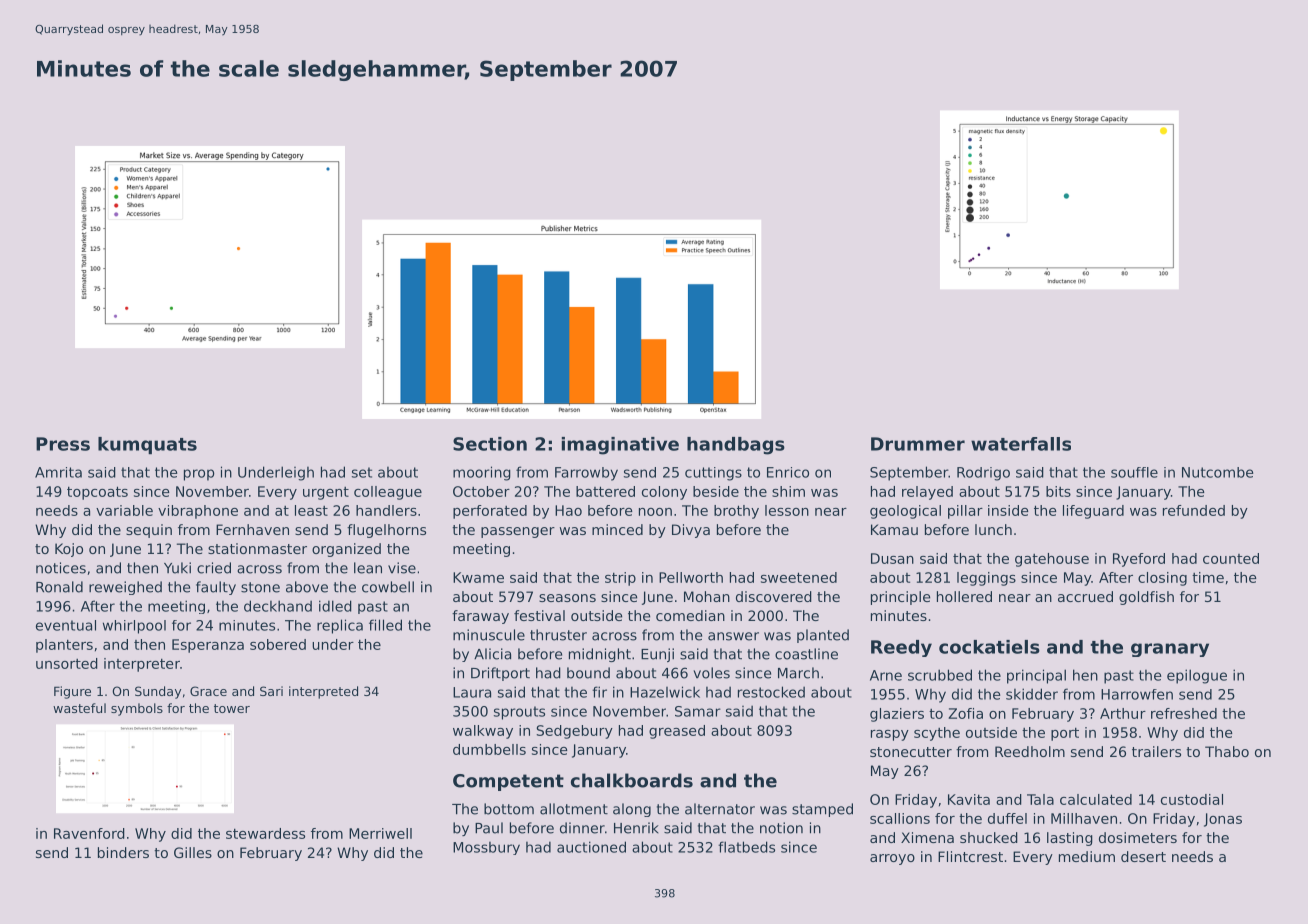 The image size is (1308, 924). What do you see at coordinates (1030, 751) in the screenshot?
I see `Reedholm` at bounding box center [1030, 751].
